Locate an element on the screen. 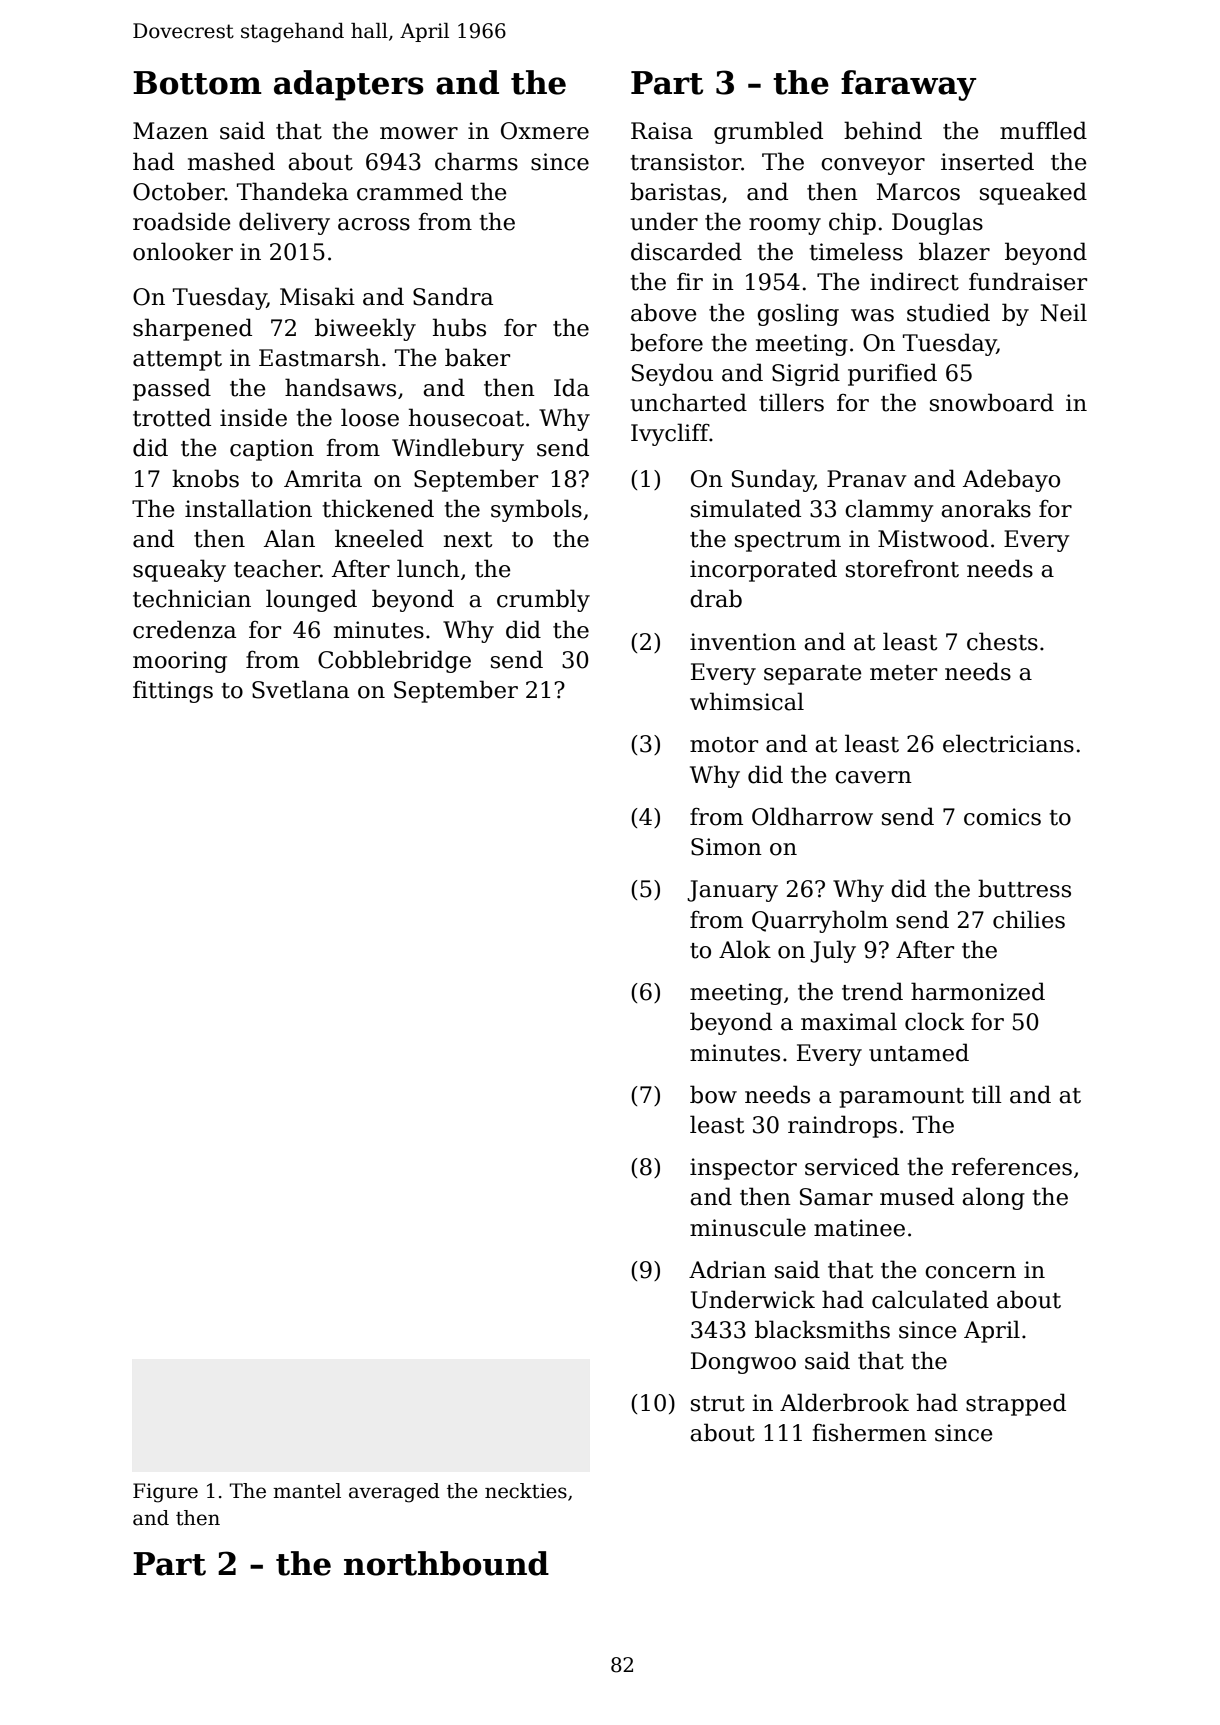 This screenshot has height=1725, width=1220. Neil is located at coordinates (1063, 312).
